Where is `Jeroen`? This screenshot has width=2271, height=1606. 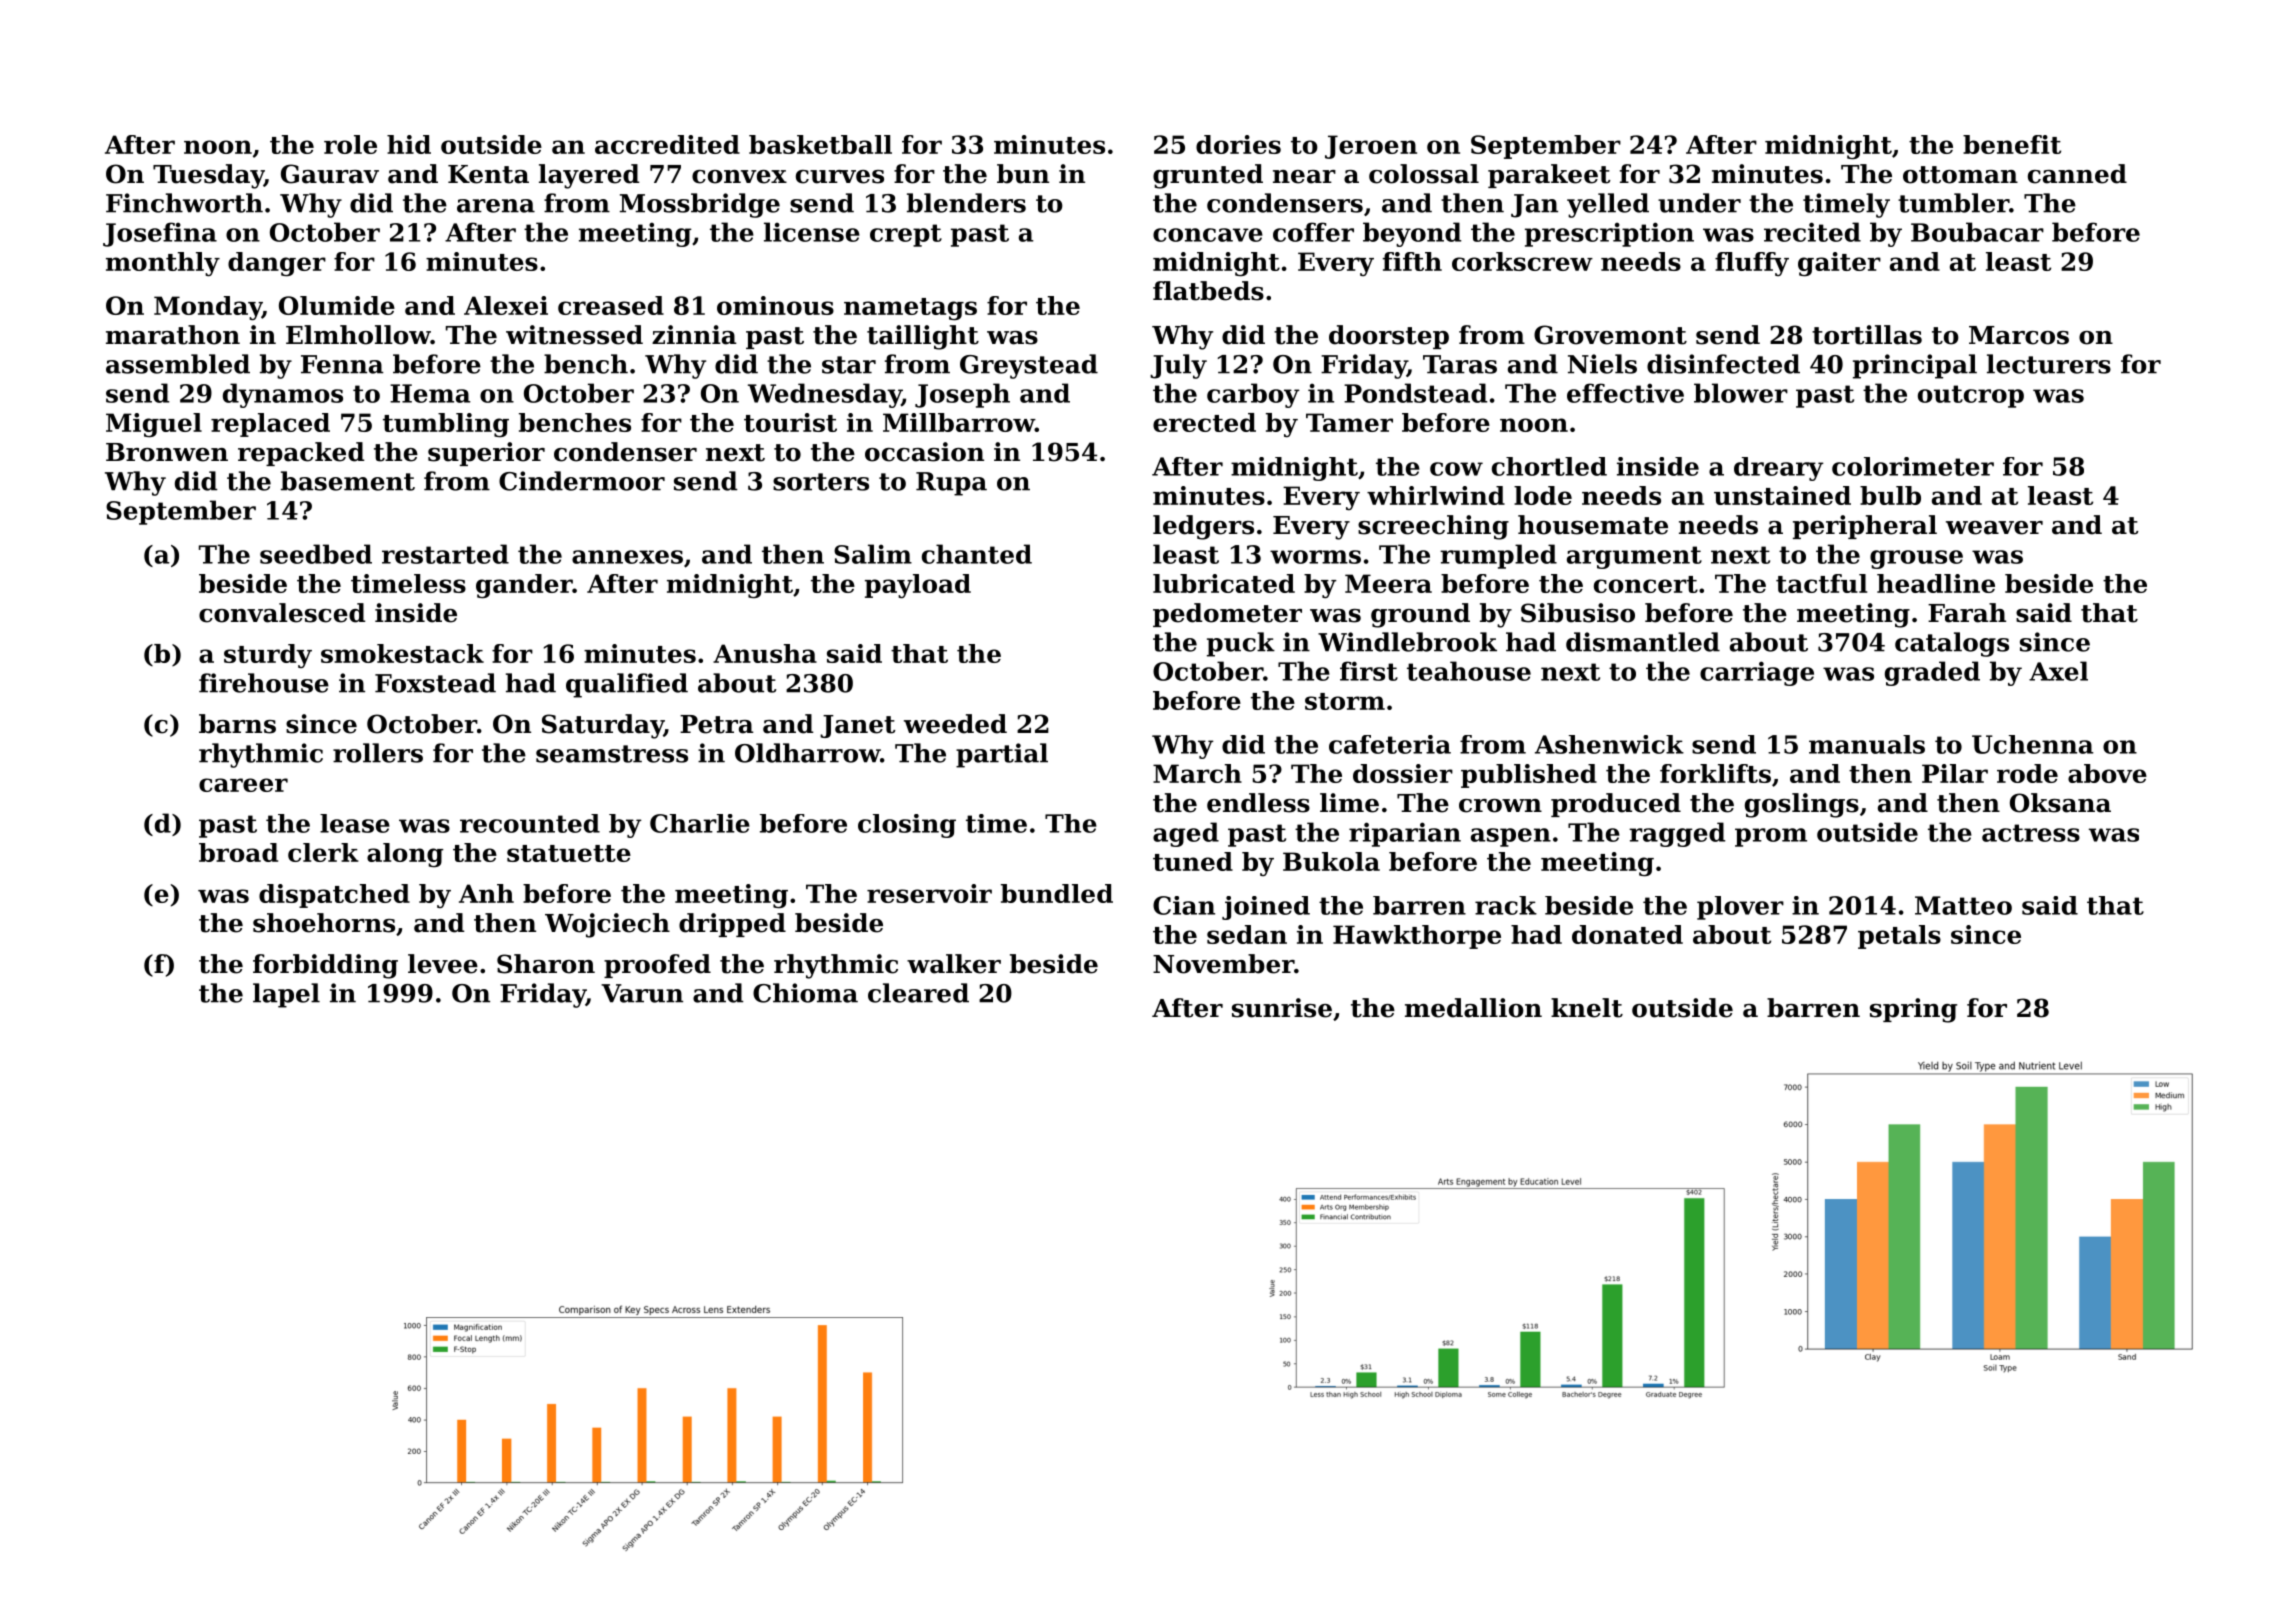 Jeroen is located at coordinates (1371, 147).
